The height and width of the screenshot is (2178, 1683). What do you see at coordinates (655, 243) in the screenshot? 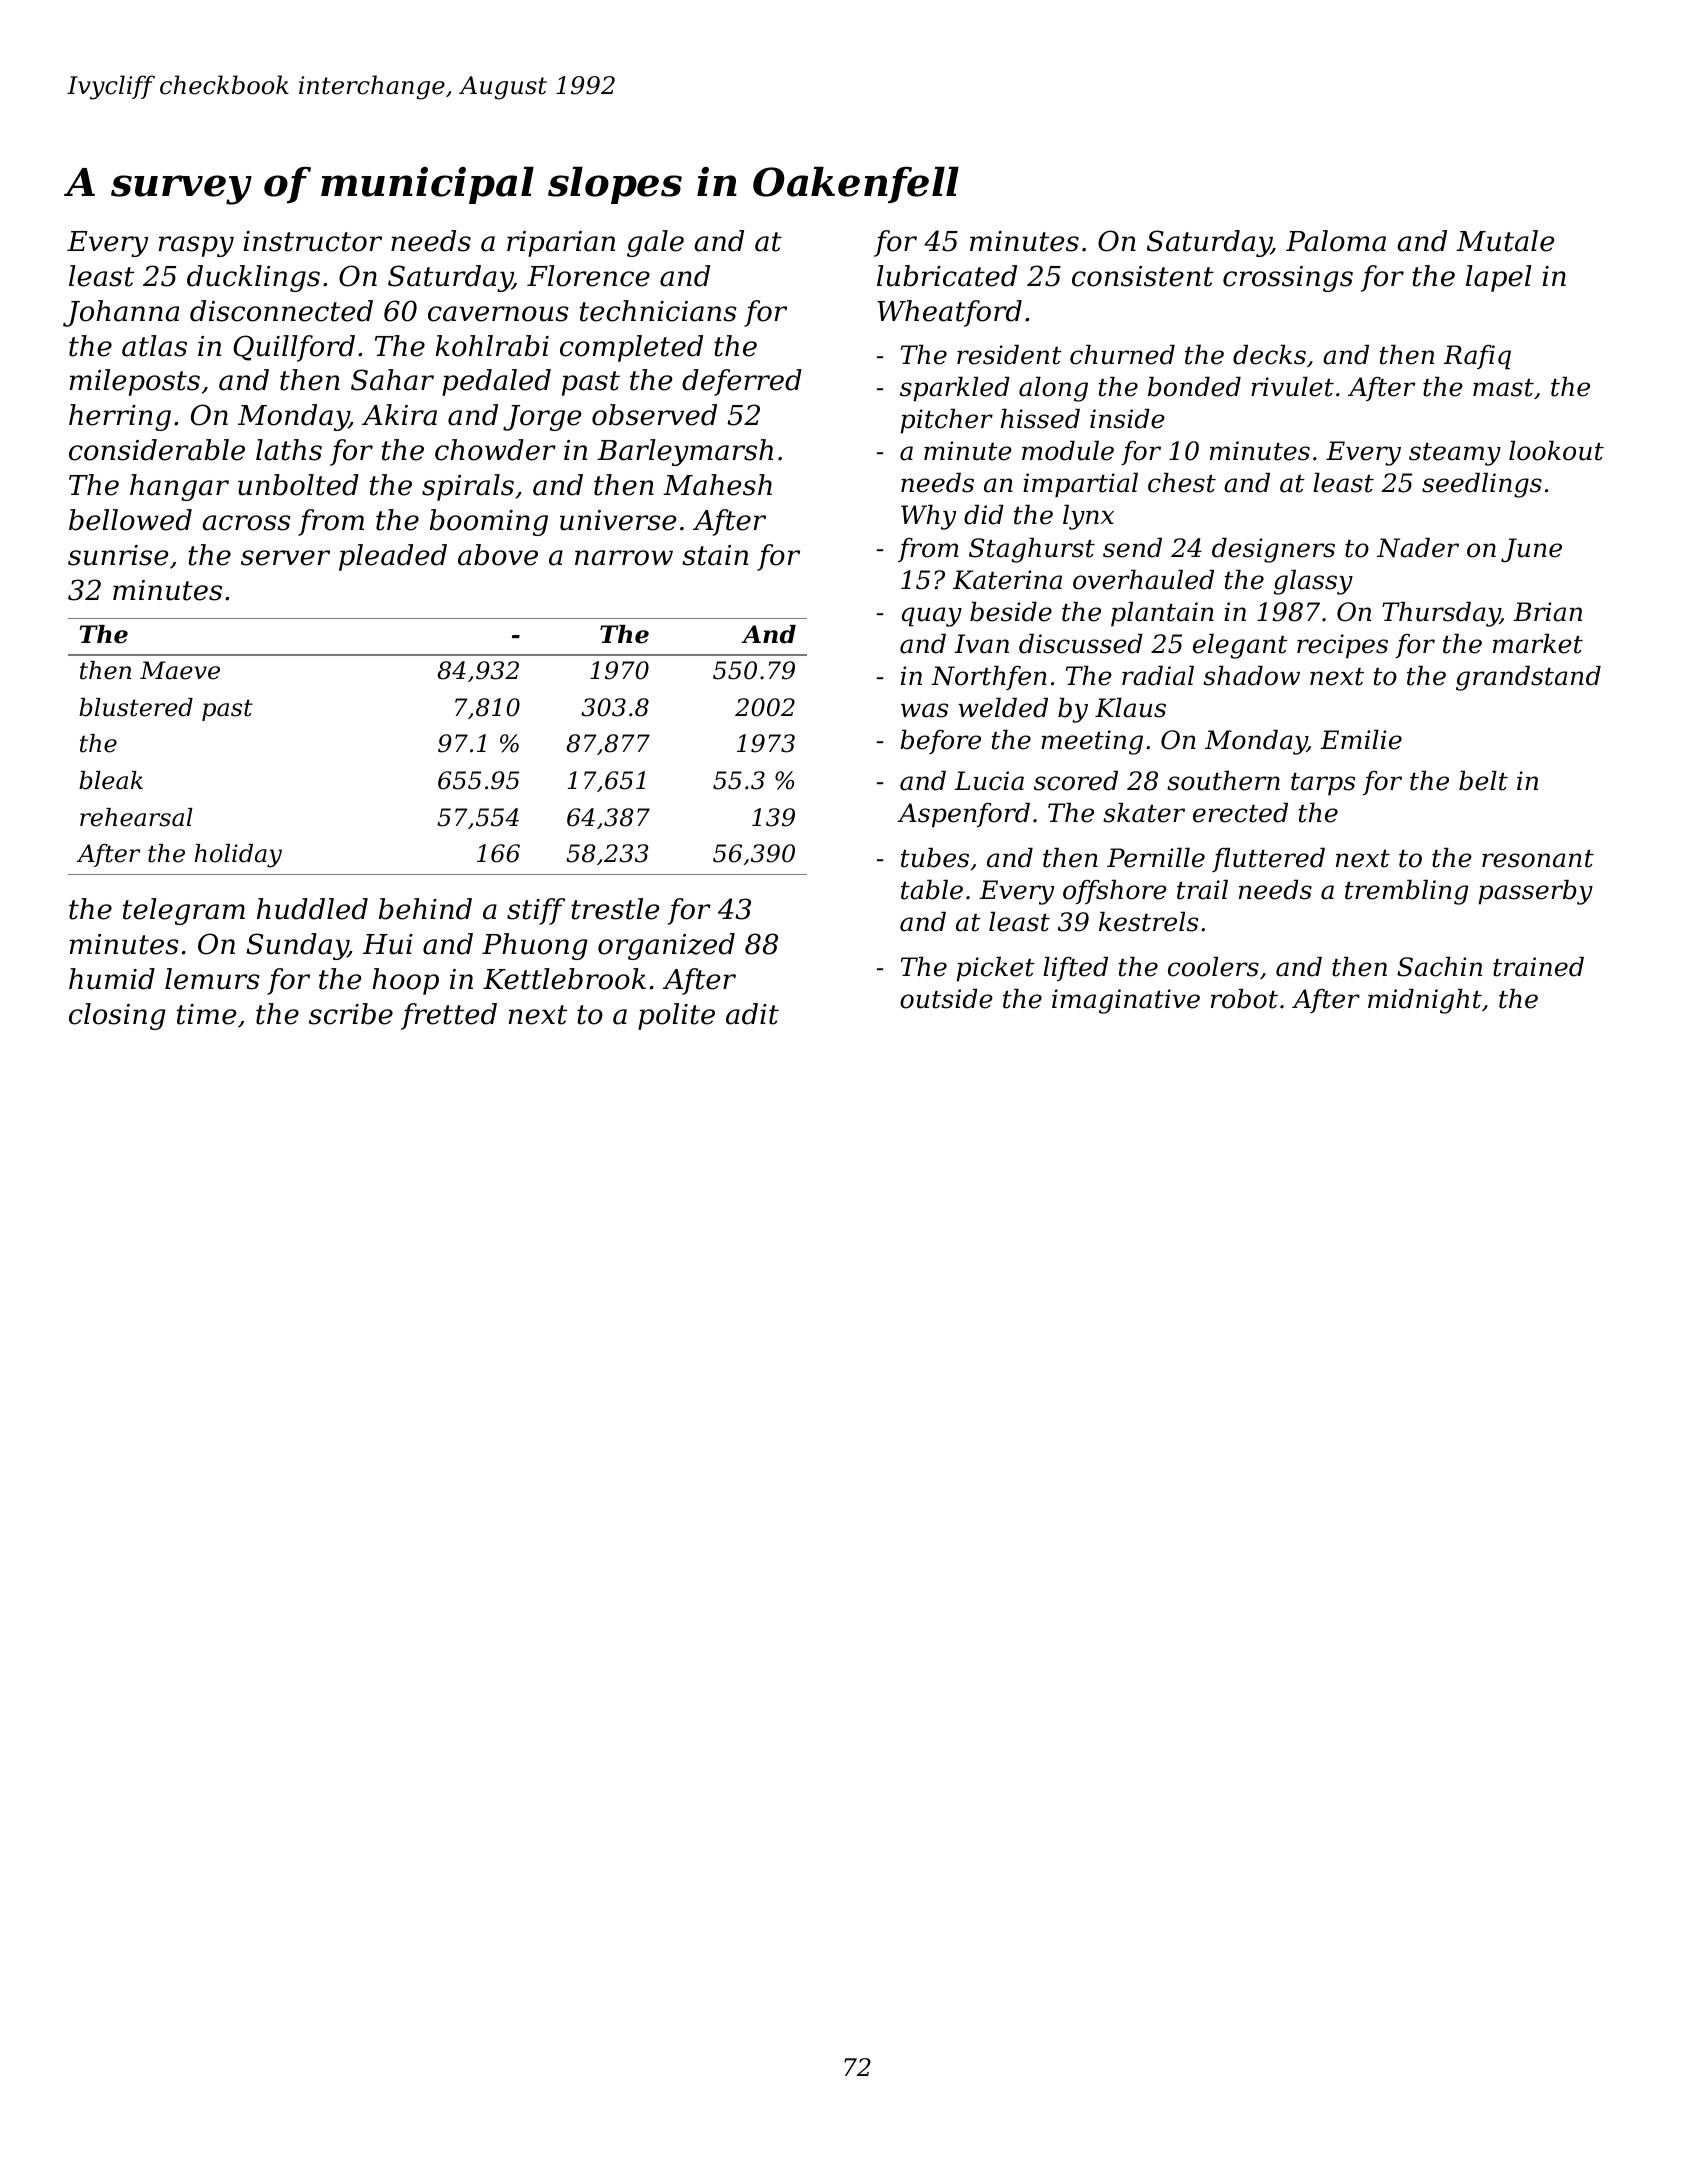
I see `gale` at bounding box center [655, 243].
